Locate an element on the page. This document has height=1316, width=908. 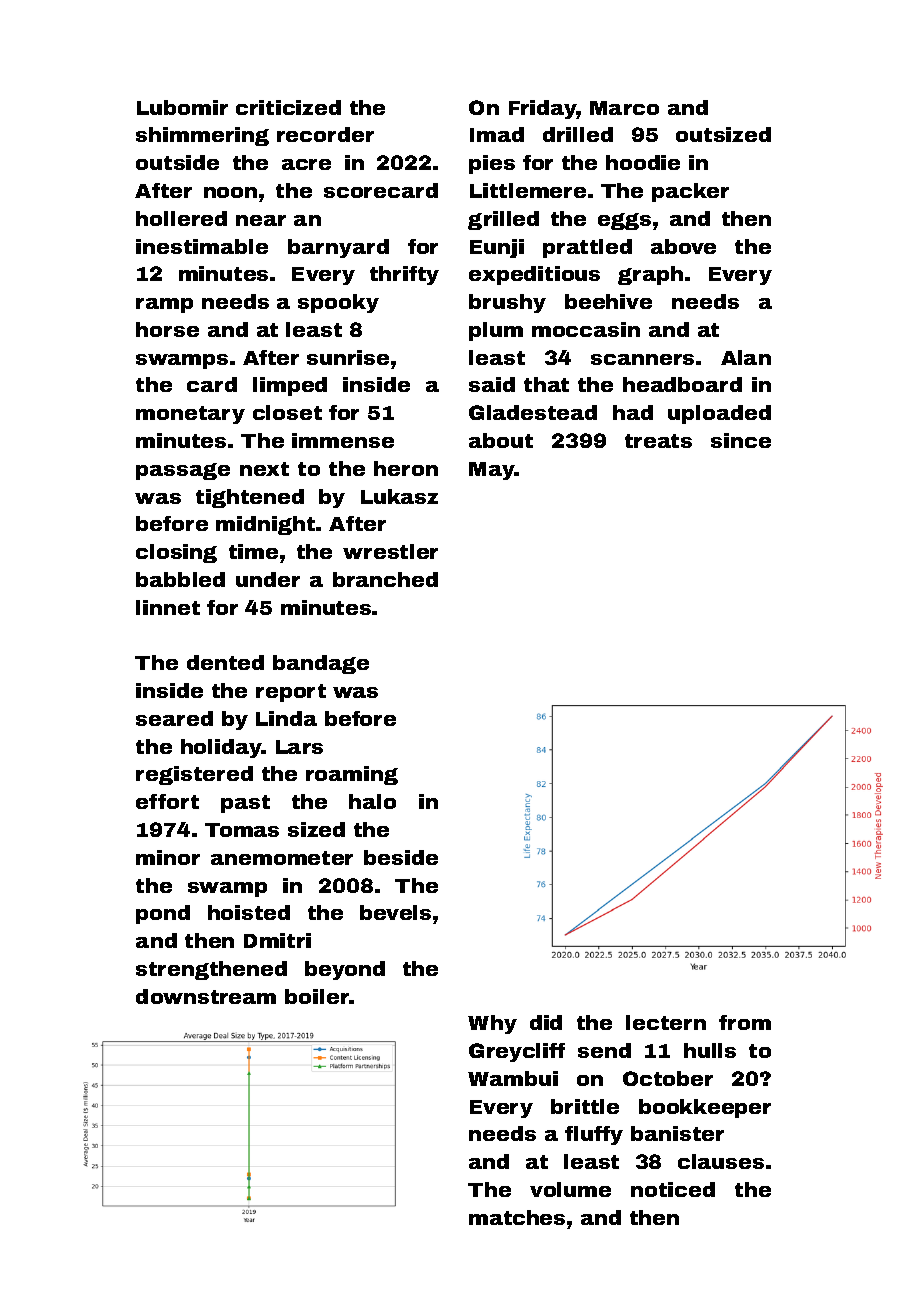
horse is located at coordinates (167, 329).
